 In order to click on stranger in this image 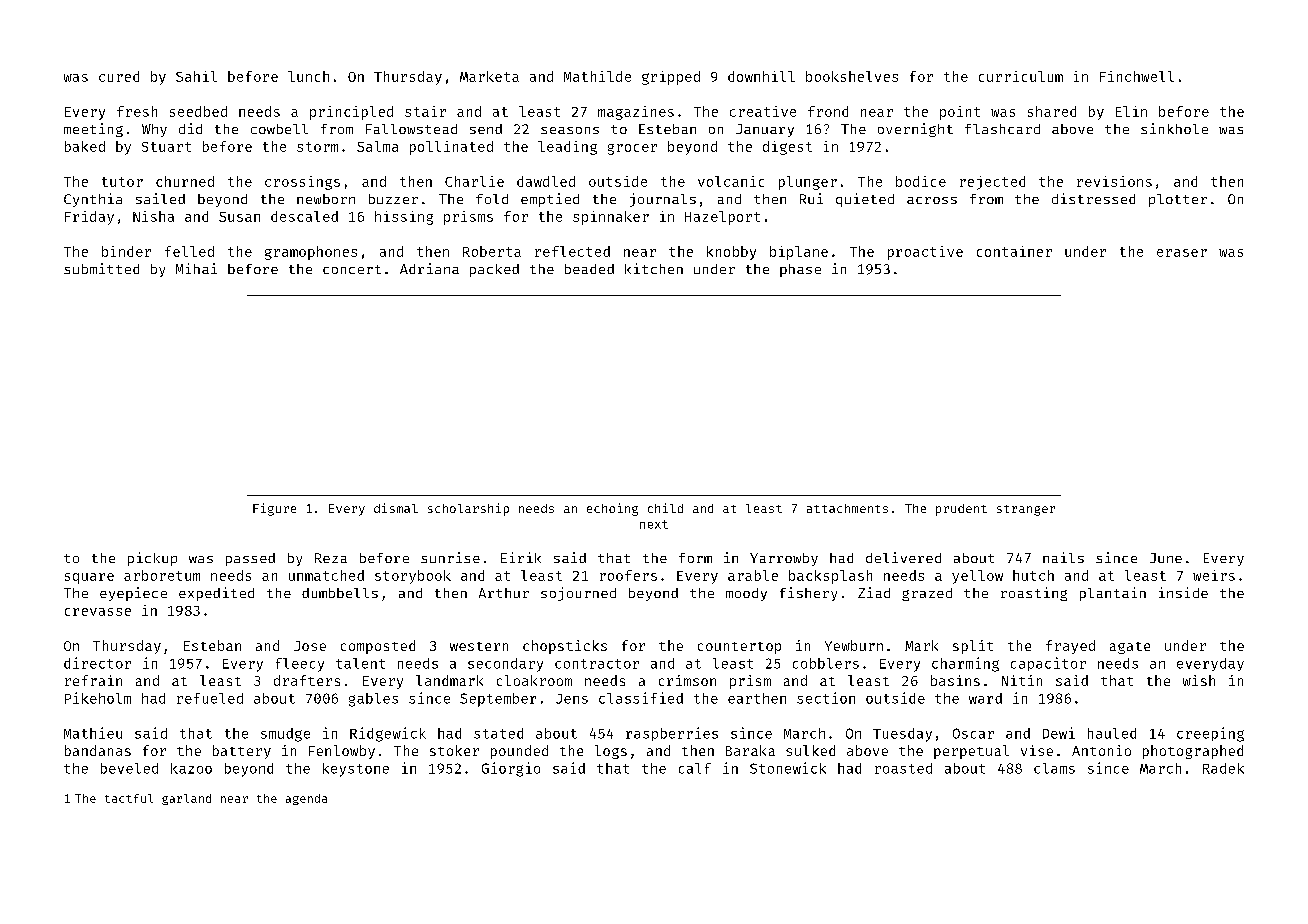, I will do `click(1026, 510)`.
